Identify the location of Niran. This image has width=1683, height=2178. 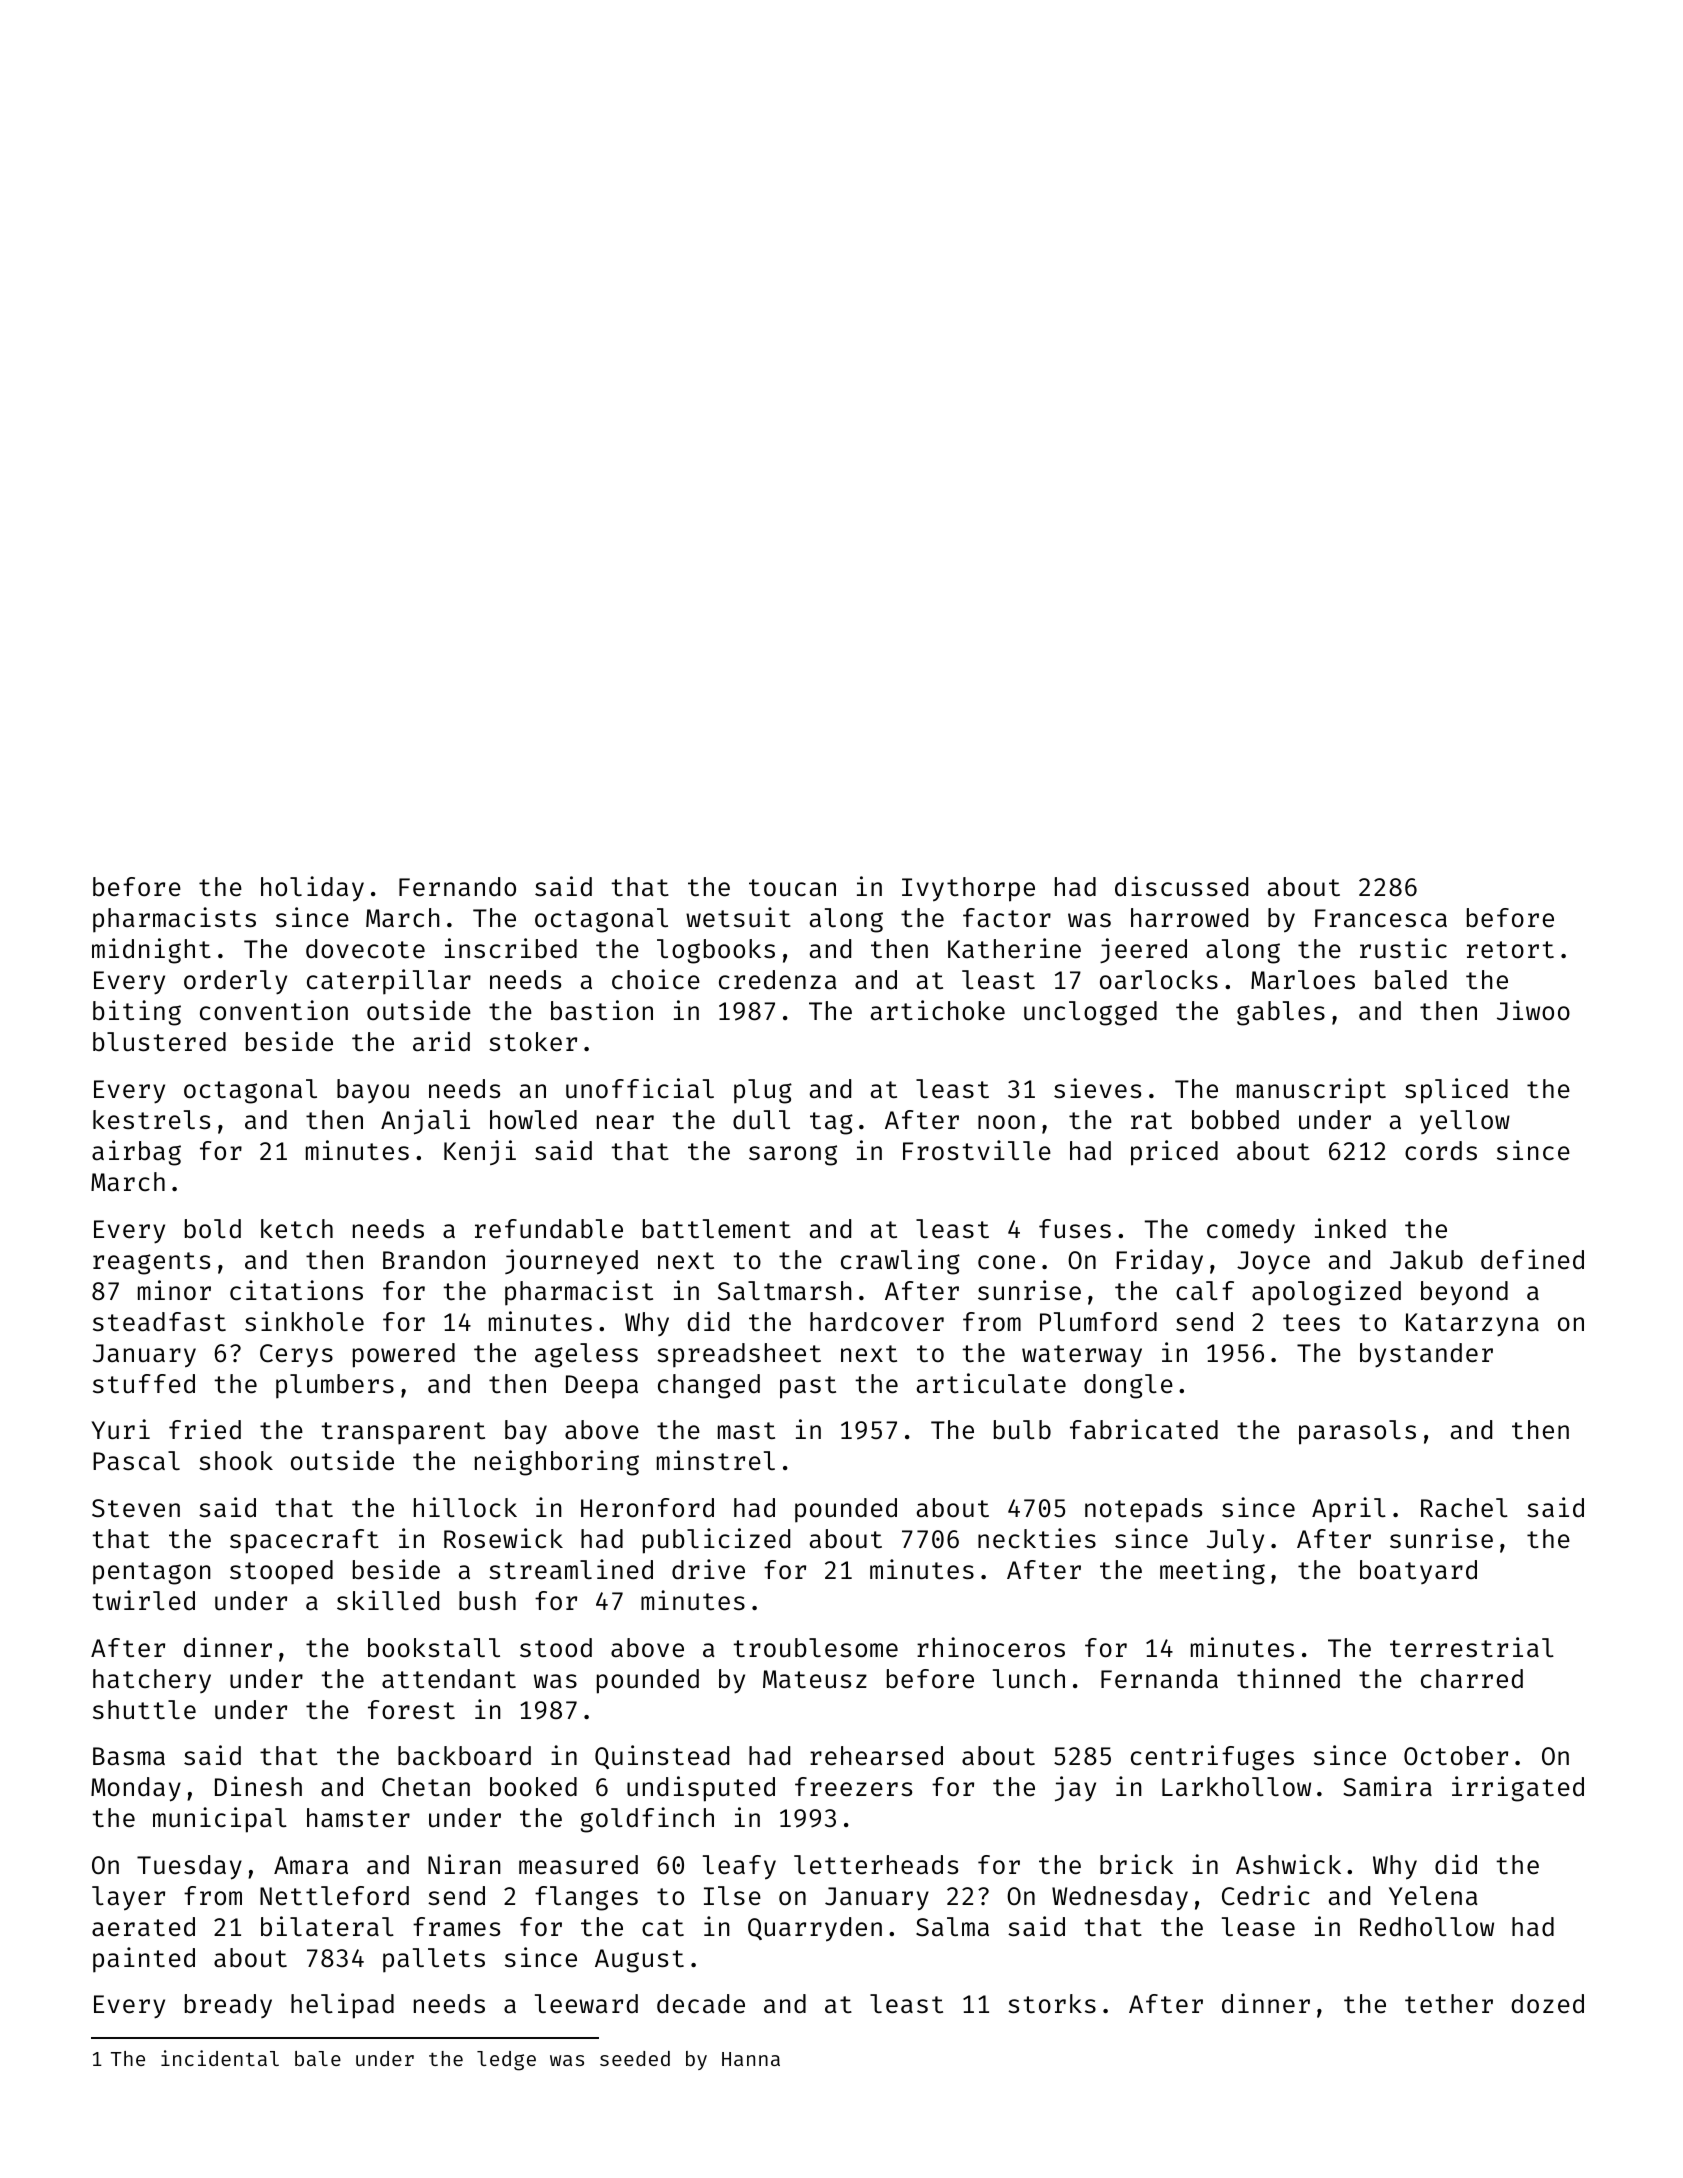
(464, 1864).
